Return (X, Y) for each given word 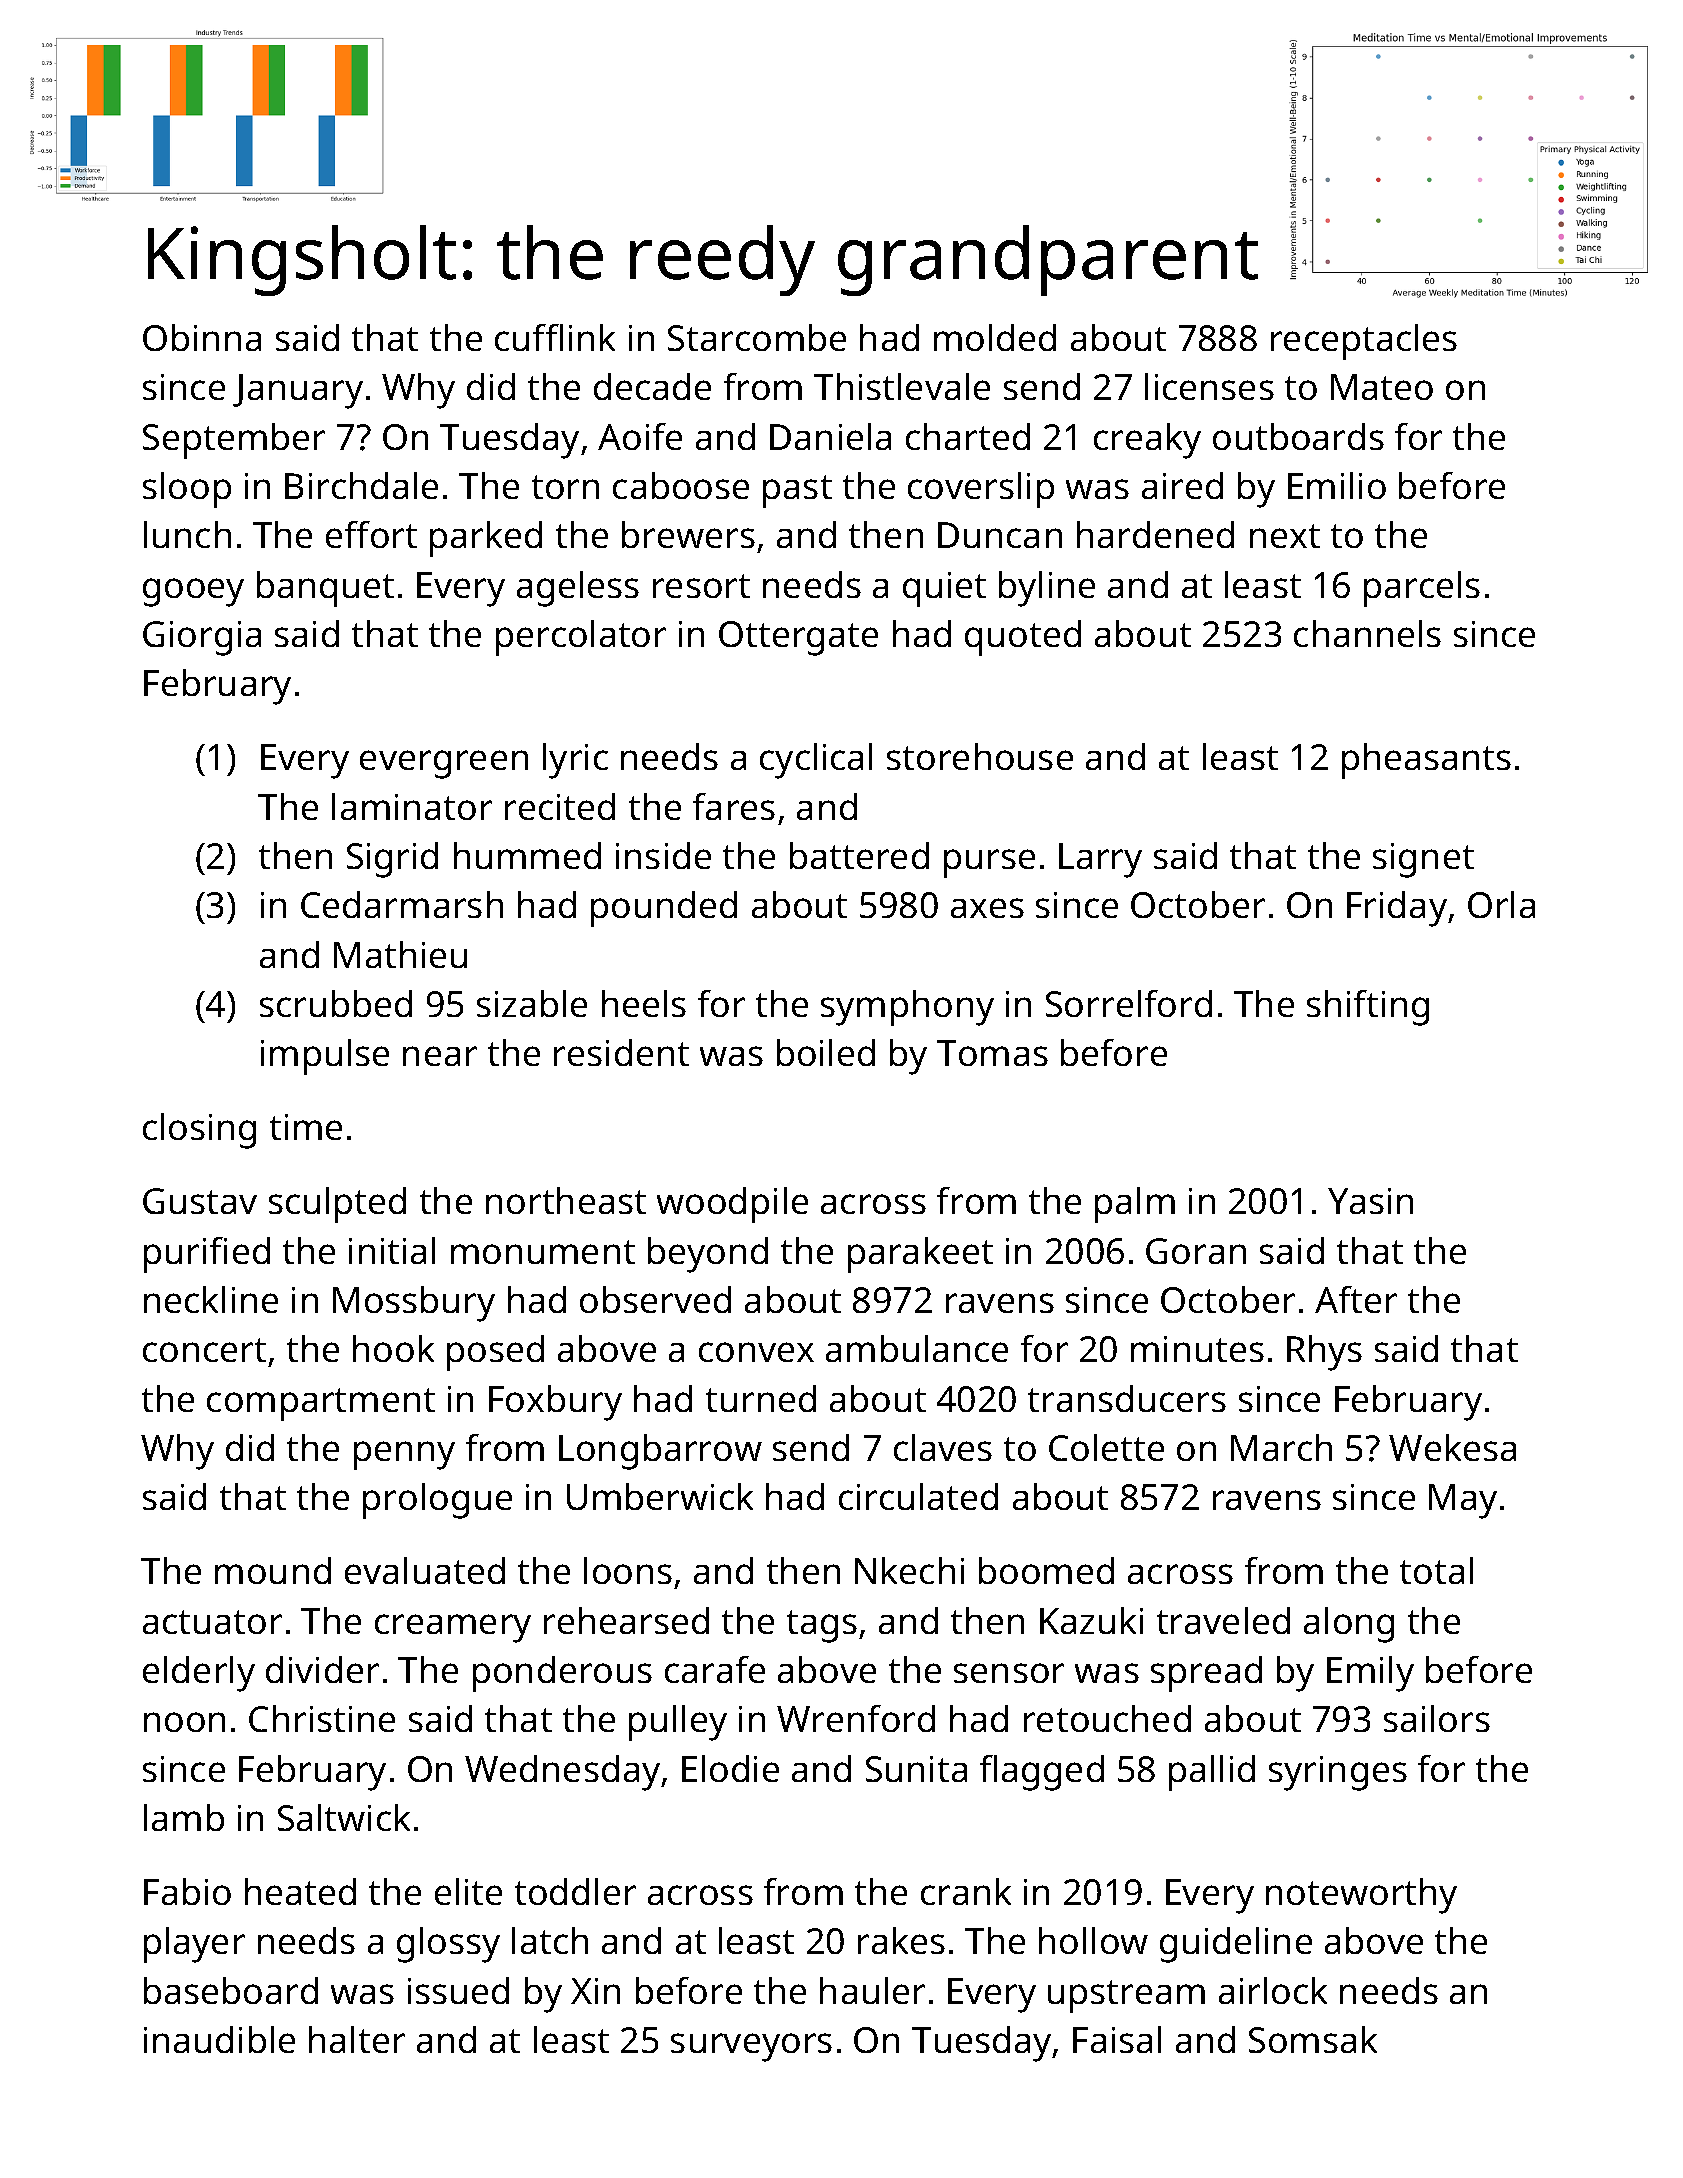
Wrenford (856, 1718)
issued (458, 1990)
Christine (322, 1718)
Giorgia (202, 638)
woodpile (732, 1205)
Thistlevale (902, 386)
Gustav (200, 1201)
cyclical (816, 761)
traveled (1223, 1620)
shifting (1368, 1008)
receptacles (1364, 342)
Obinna (202, 337)
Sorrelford (1129, 1003)
